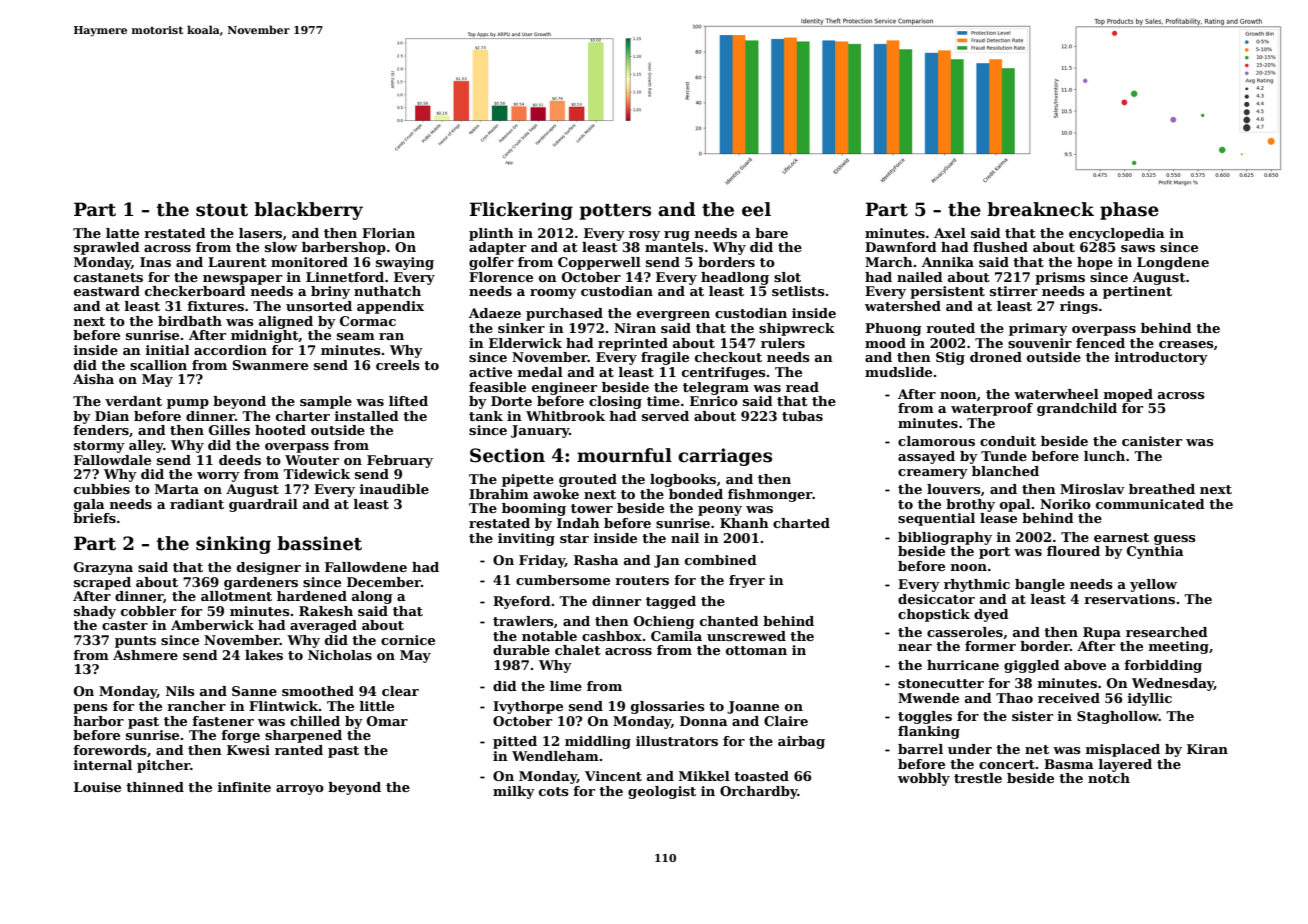 Image resolution: width=1308 pixels, height=924 pixels. Describe the element at coordinates (94, 518) in the screenshot. I see `briefs` at that location.
